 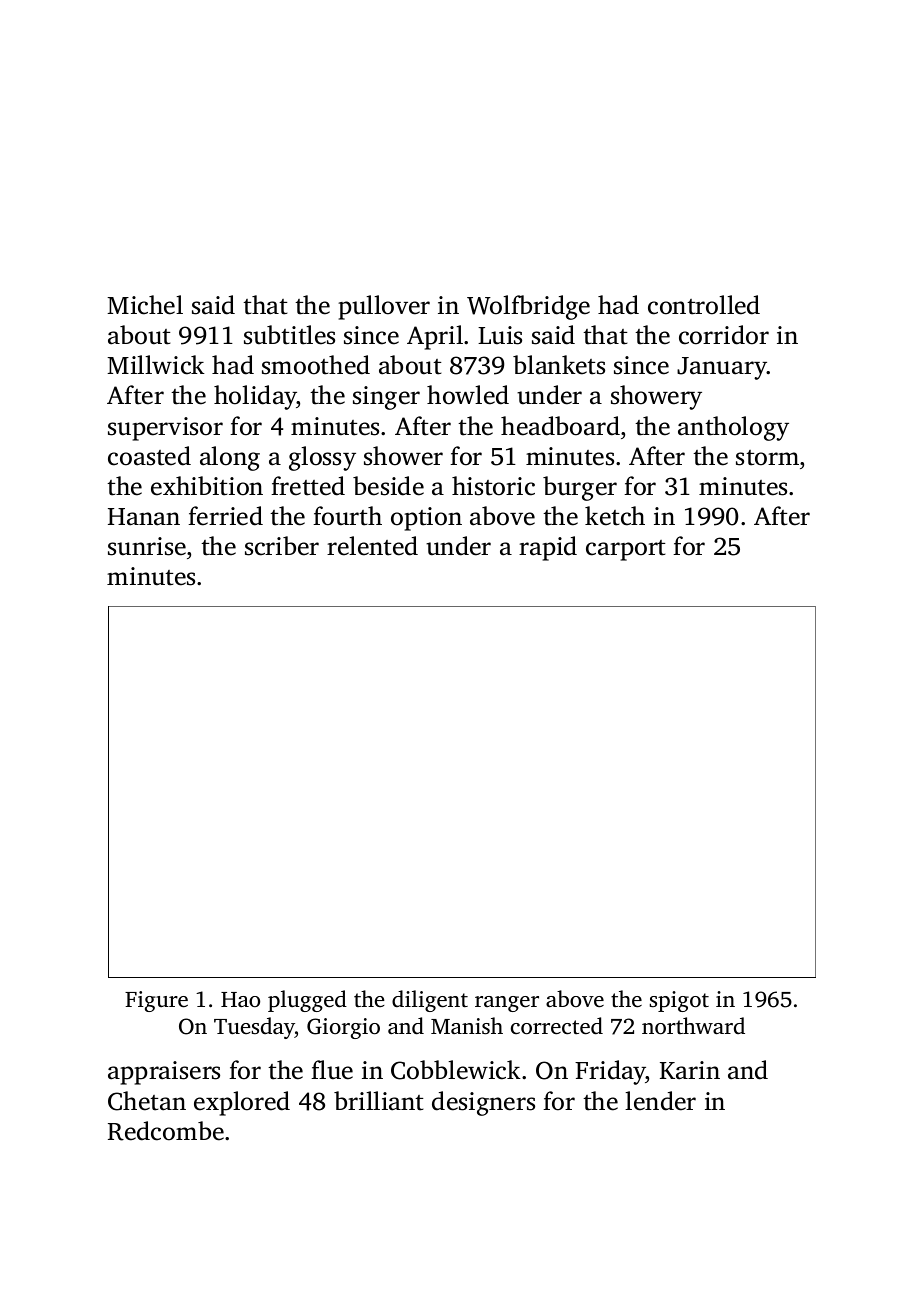 What do you see at coordinates (156, 1001) in the document?
I see `Figure` at bounding box center [156, 1001].
